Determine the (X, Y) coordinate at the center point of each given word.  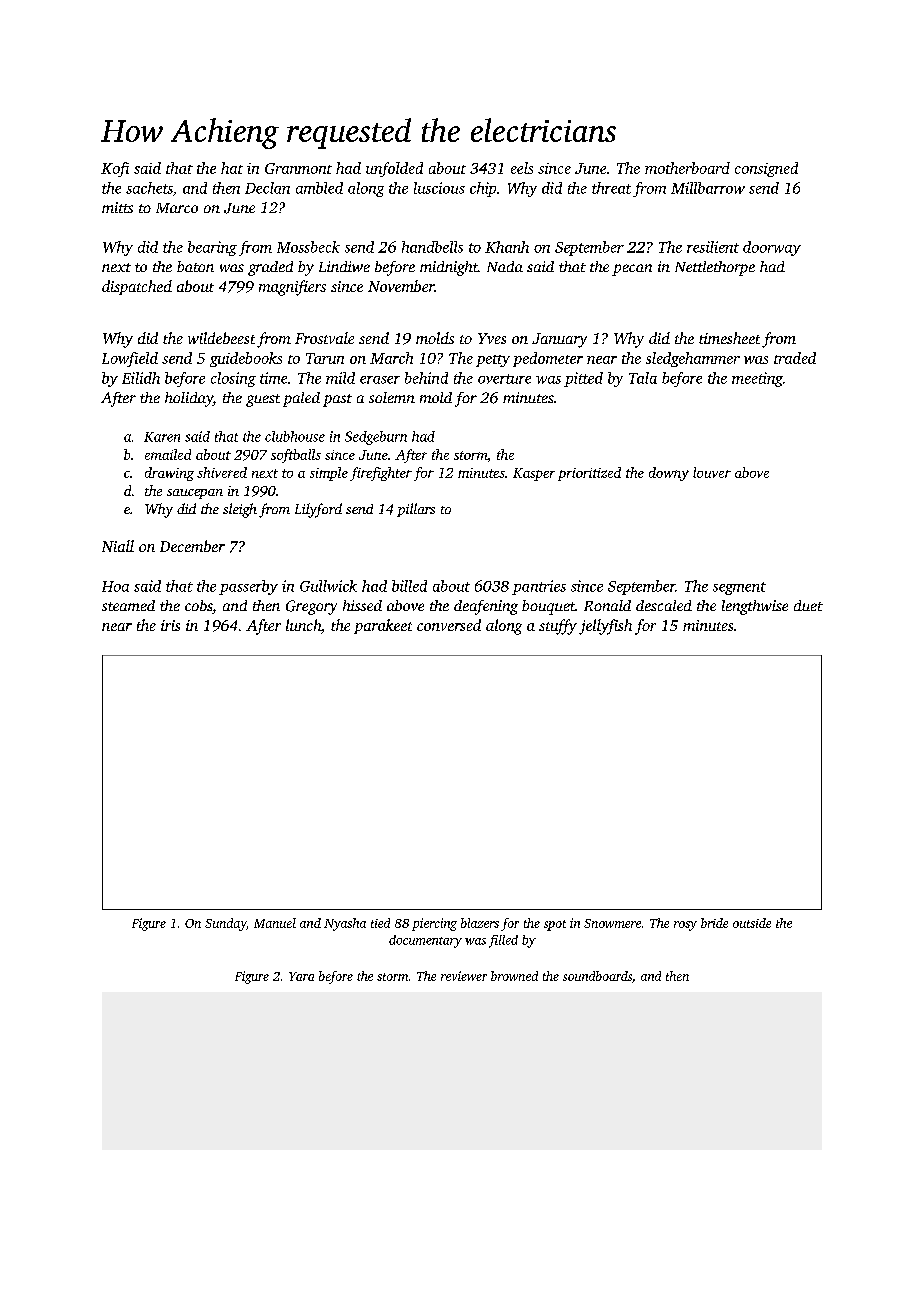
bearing (212, 248)
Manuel (275, 923)
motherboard (687, 168)
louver (712, 472)
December (192, 546)
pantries (539, 587)
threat (611, 188)
